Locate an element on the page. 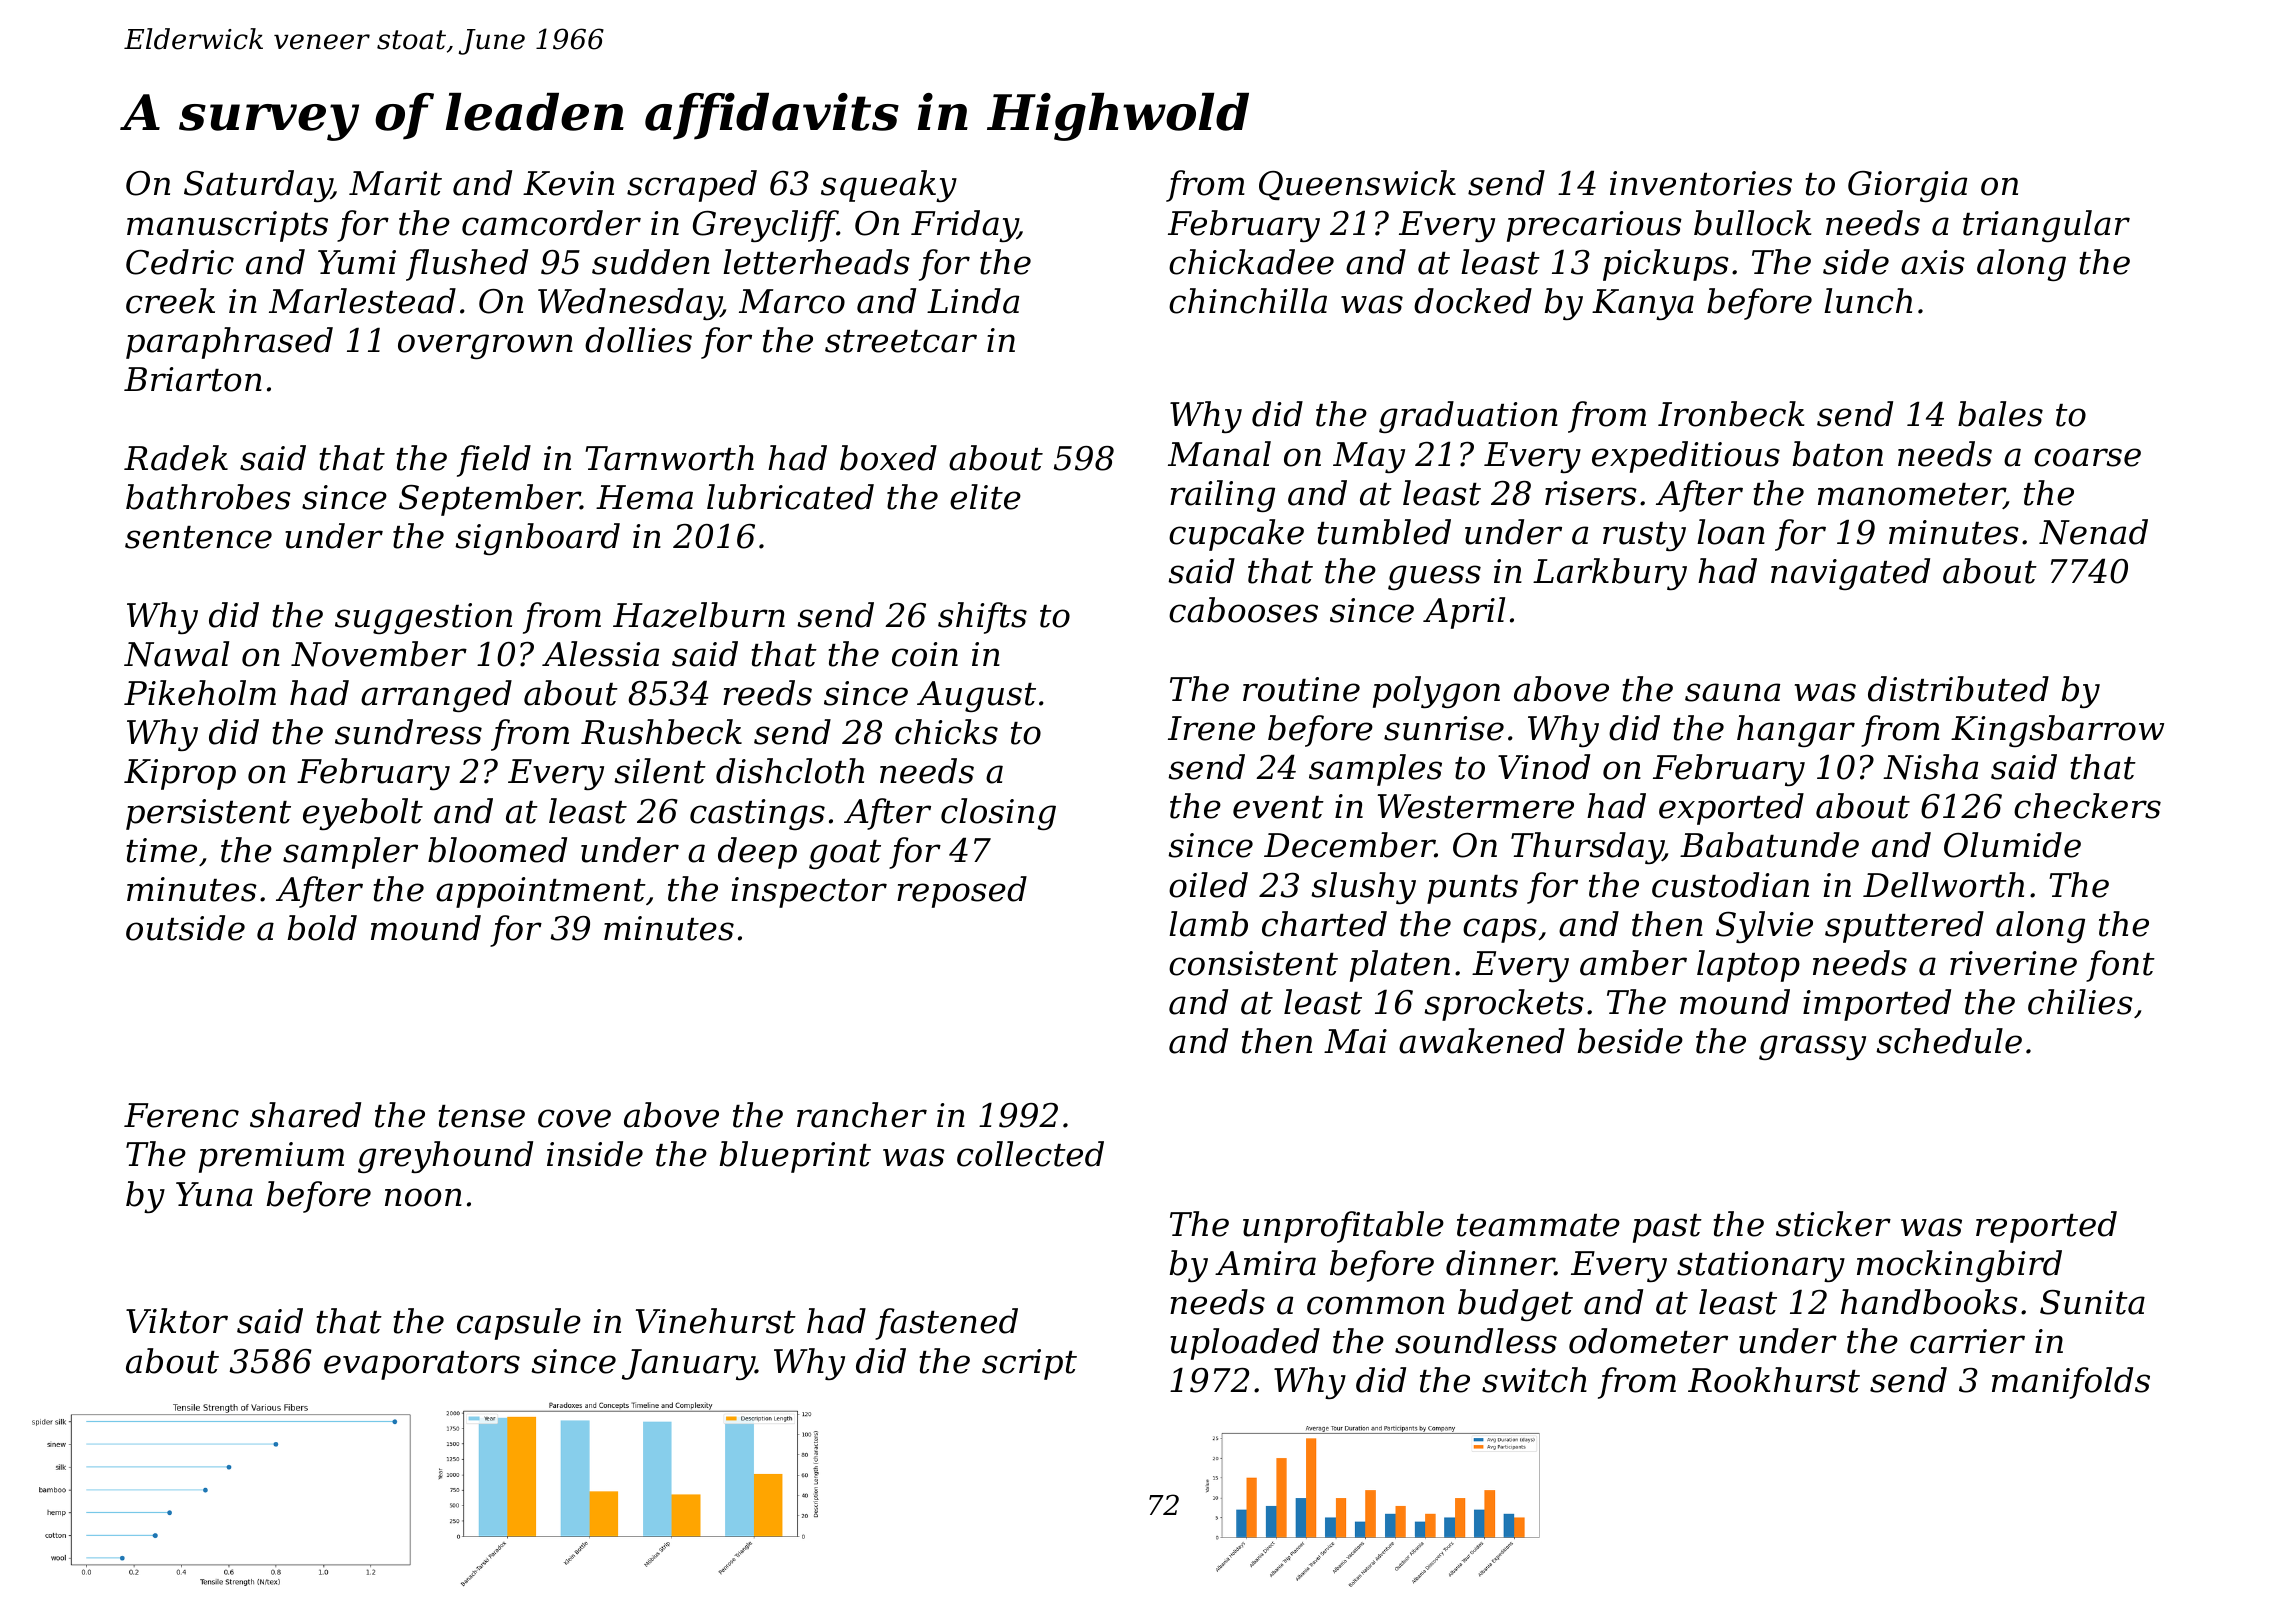  Mai is located at coordinates (1355, 1041).
